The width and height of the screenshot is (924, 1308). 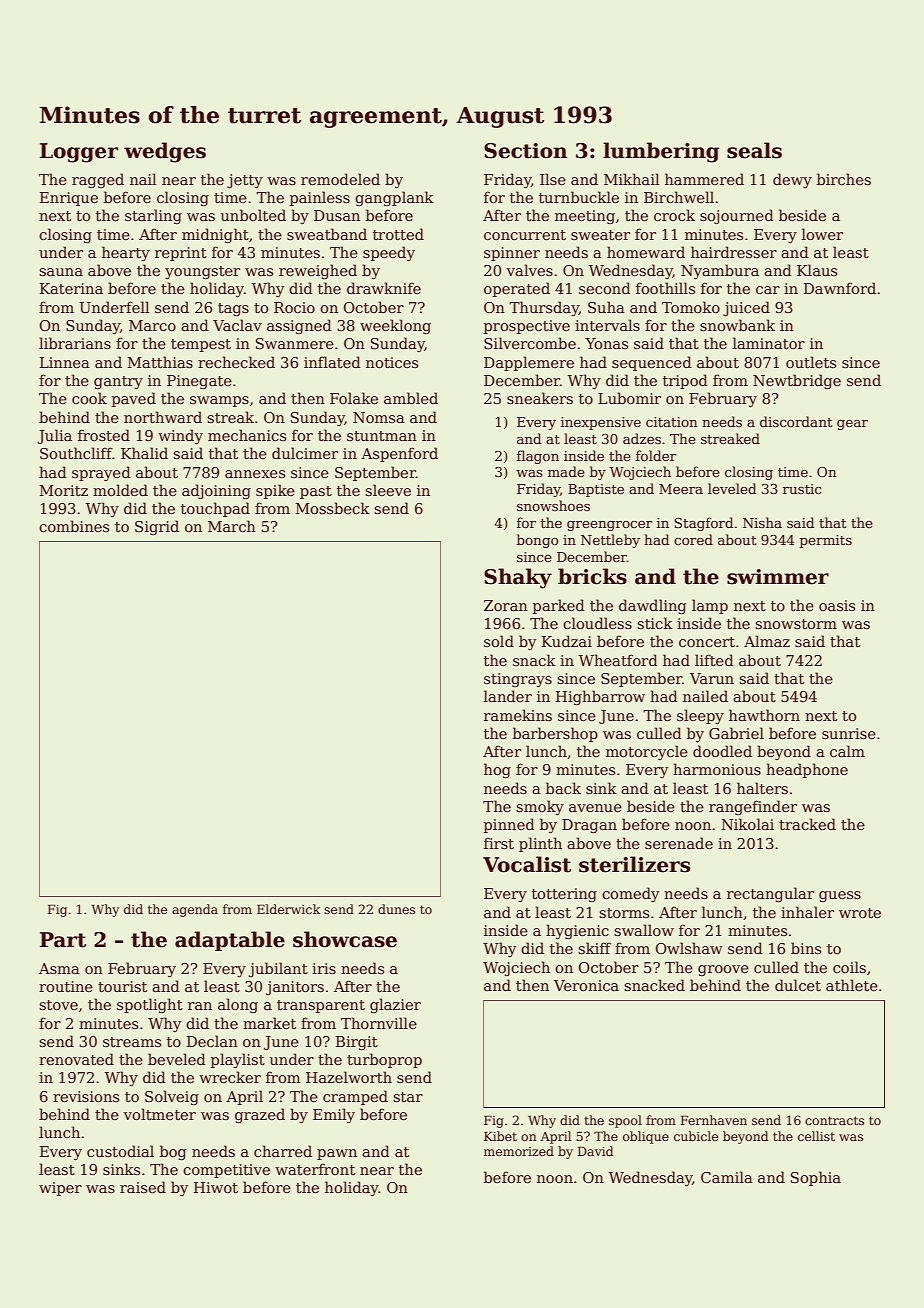 I want to click on Gabriel, so click(x=736, y=733).
